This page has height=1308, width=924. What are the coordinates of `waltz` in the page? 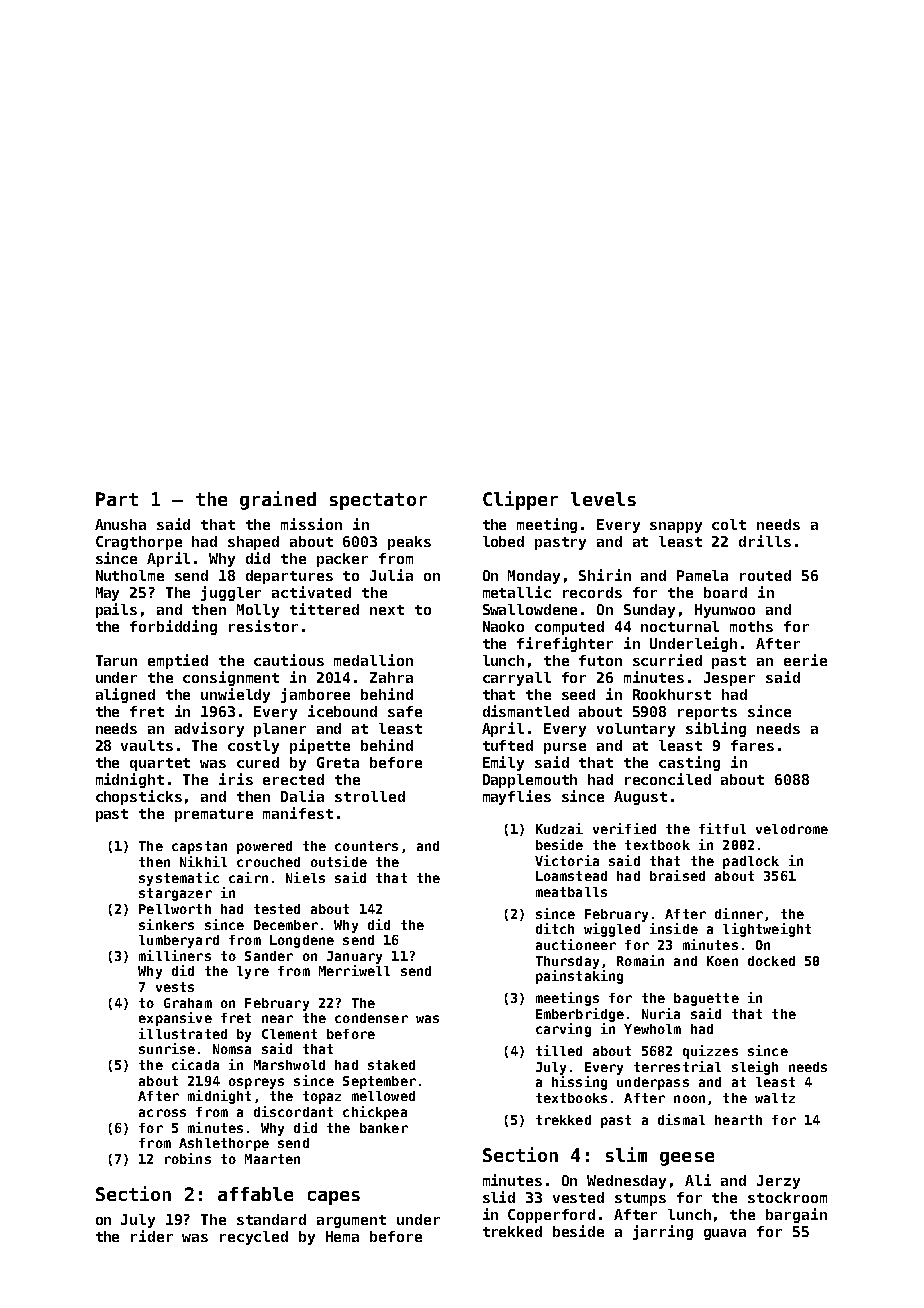 It's located at (775, 1098).
